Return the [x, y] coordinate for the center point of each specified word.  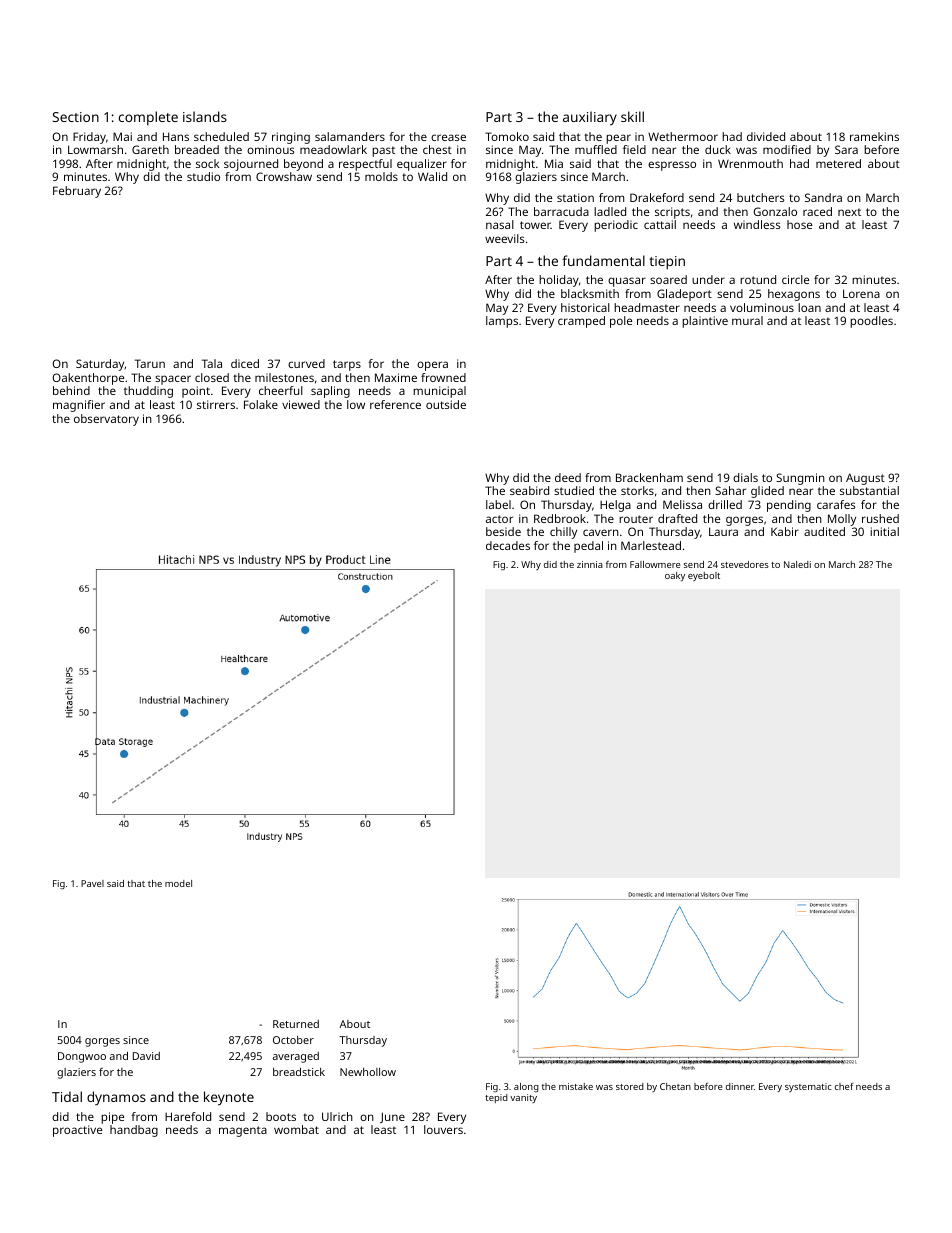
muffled [596, 149]
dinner [740, 1086]
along [526, 1087]
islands [205, 116]
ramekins [874, 136]
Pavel [92, 883]
